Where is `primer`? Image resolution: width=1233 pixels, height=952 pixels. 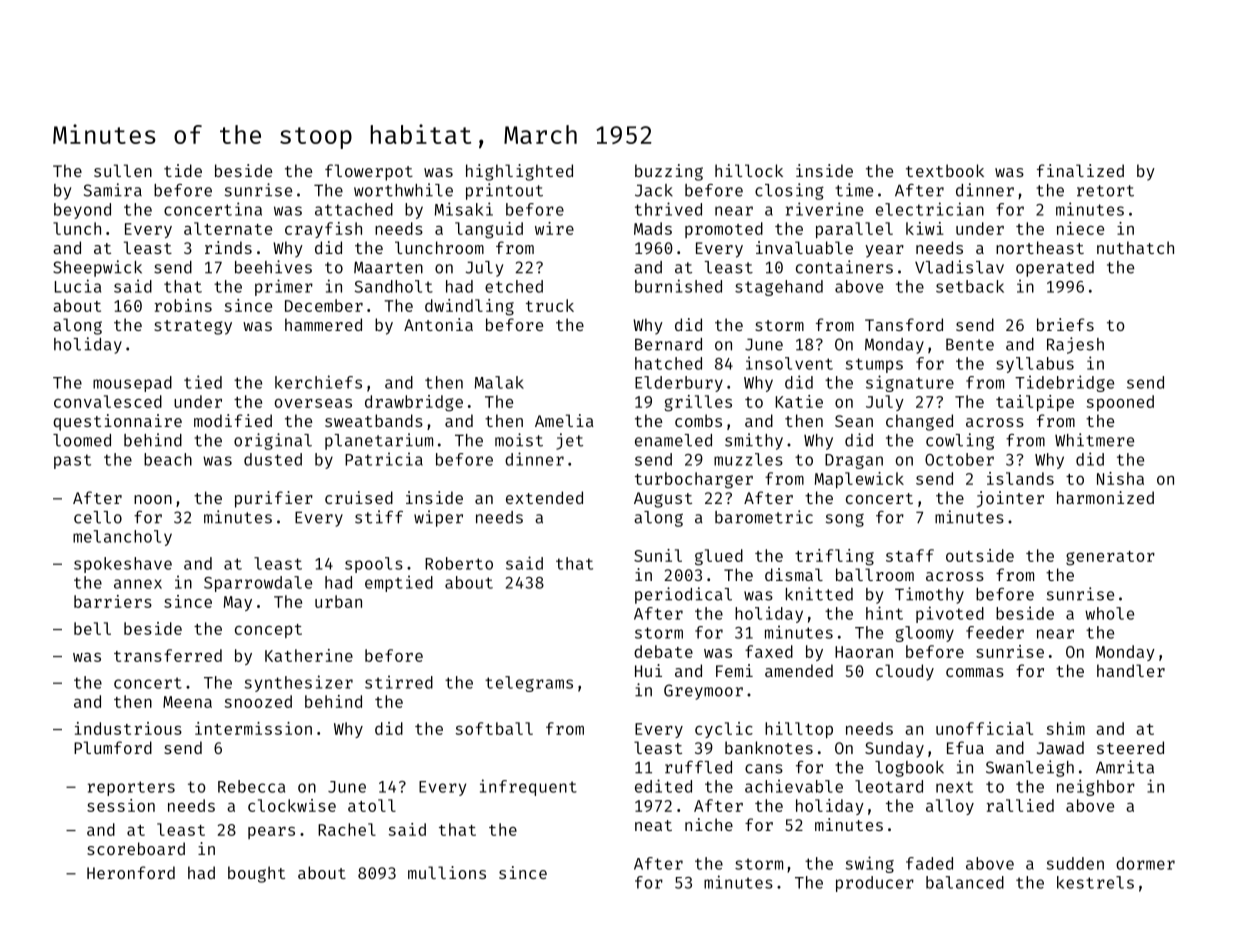 primer is located at coordinates (284, 287).
